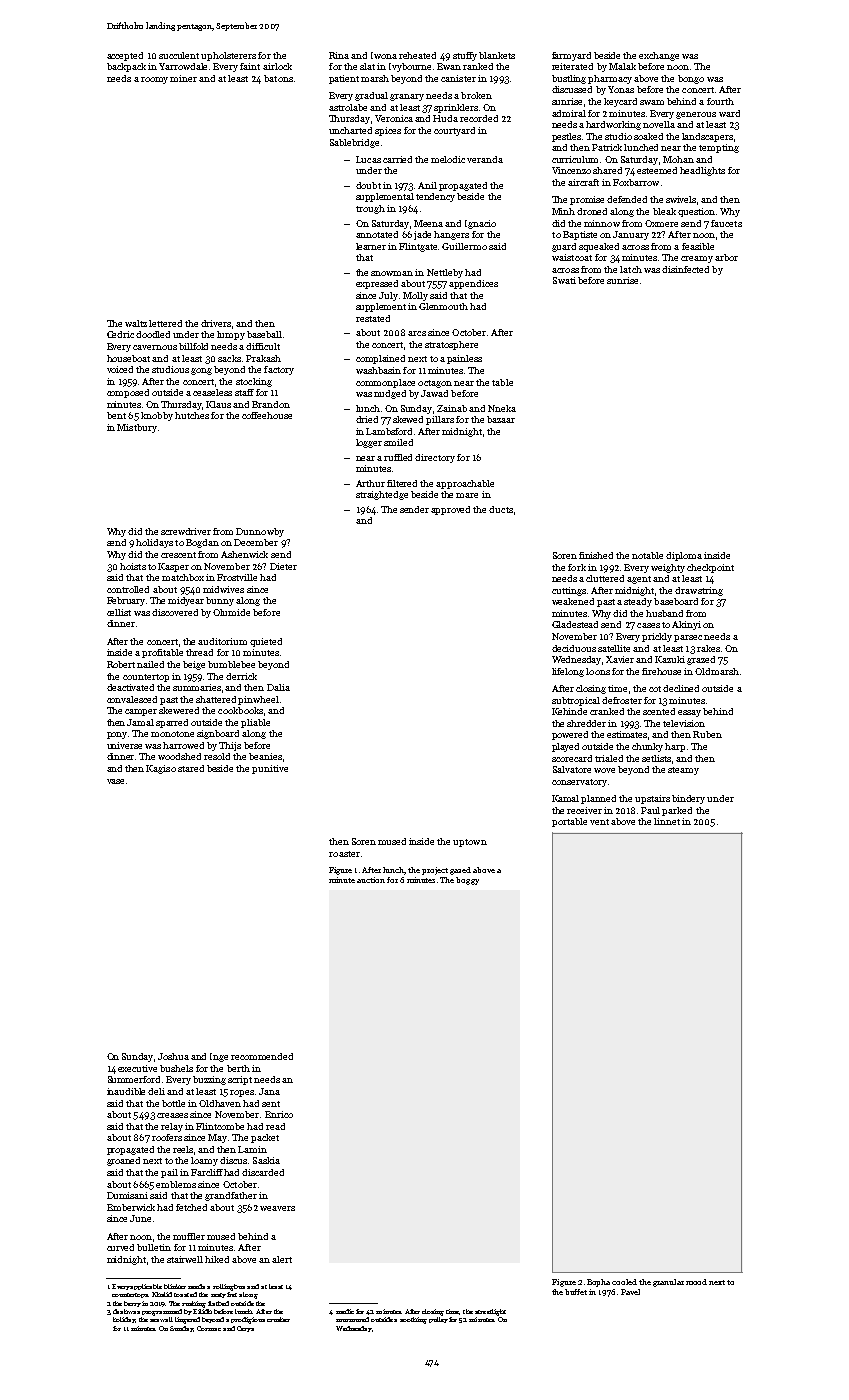  What do you see at coordinates (165, 323) in the document?
I see `lettered` at bounding box center [165, 323].
